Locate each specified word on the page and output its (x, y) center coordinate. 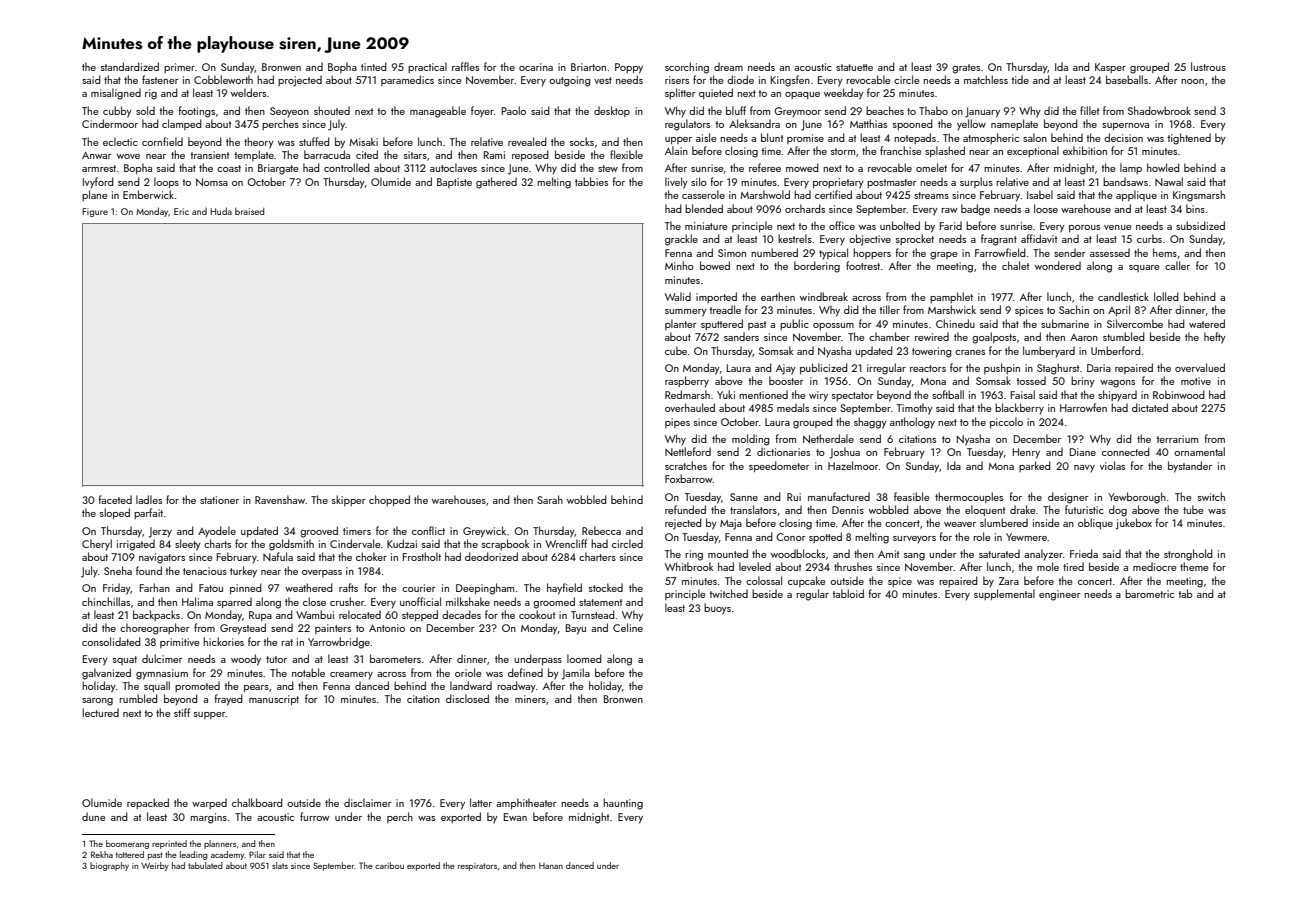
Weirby (155, 866)
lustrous (1208, 66)
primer (179, 68)
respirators (477, 867)
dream (728, 66)
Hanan (551, 866)
